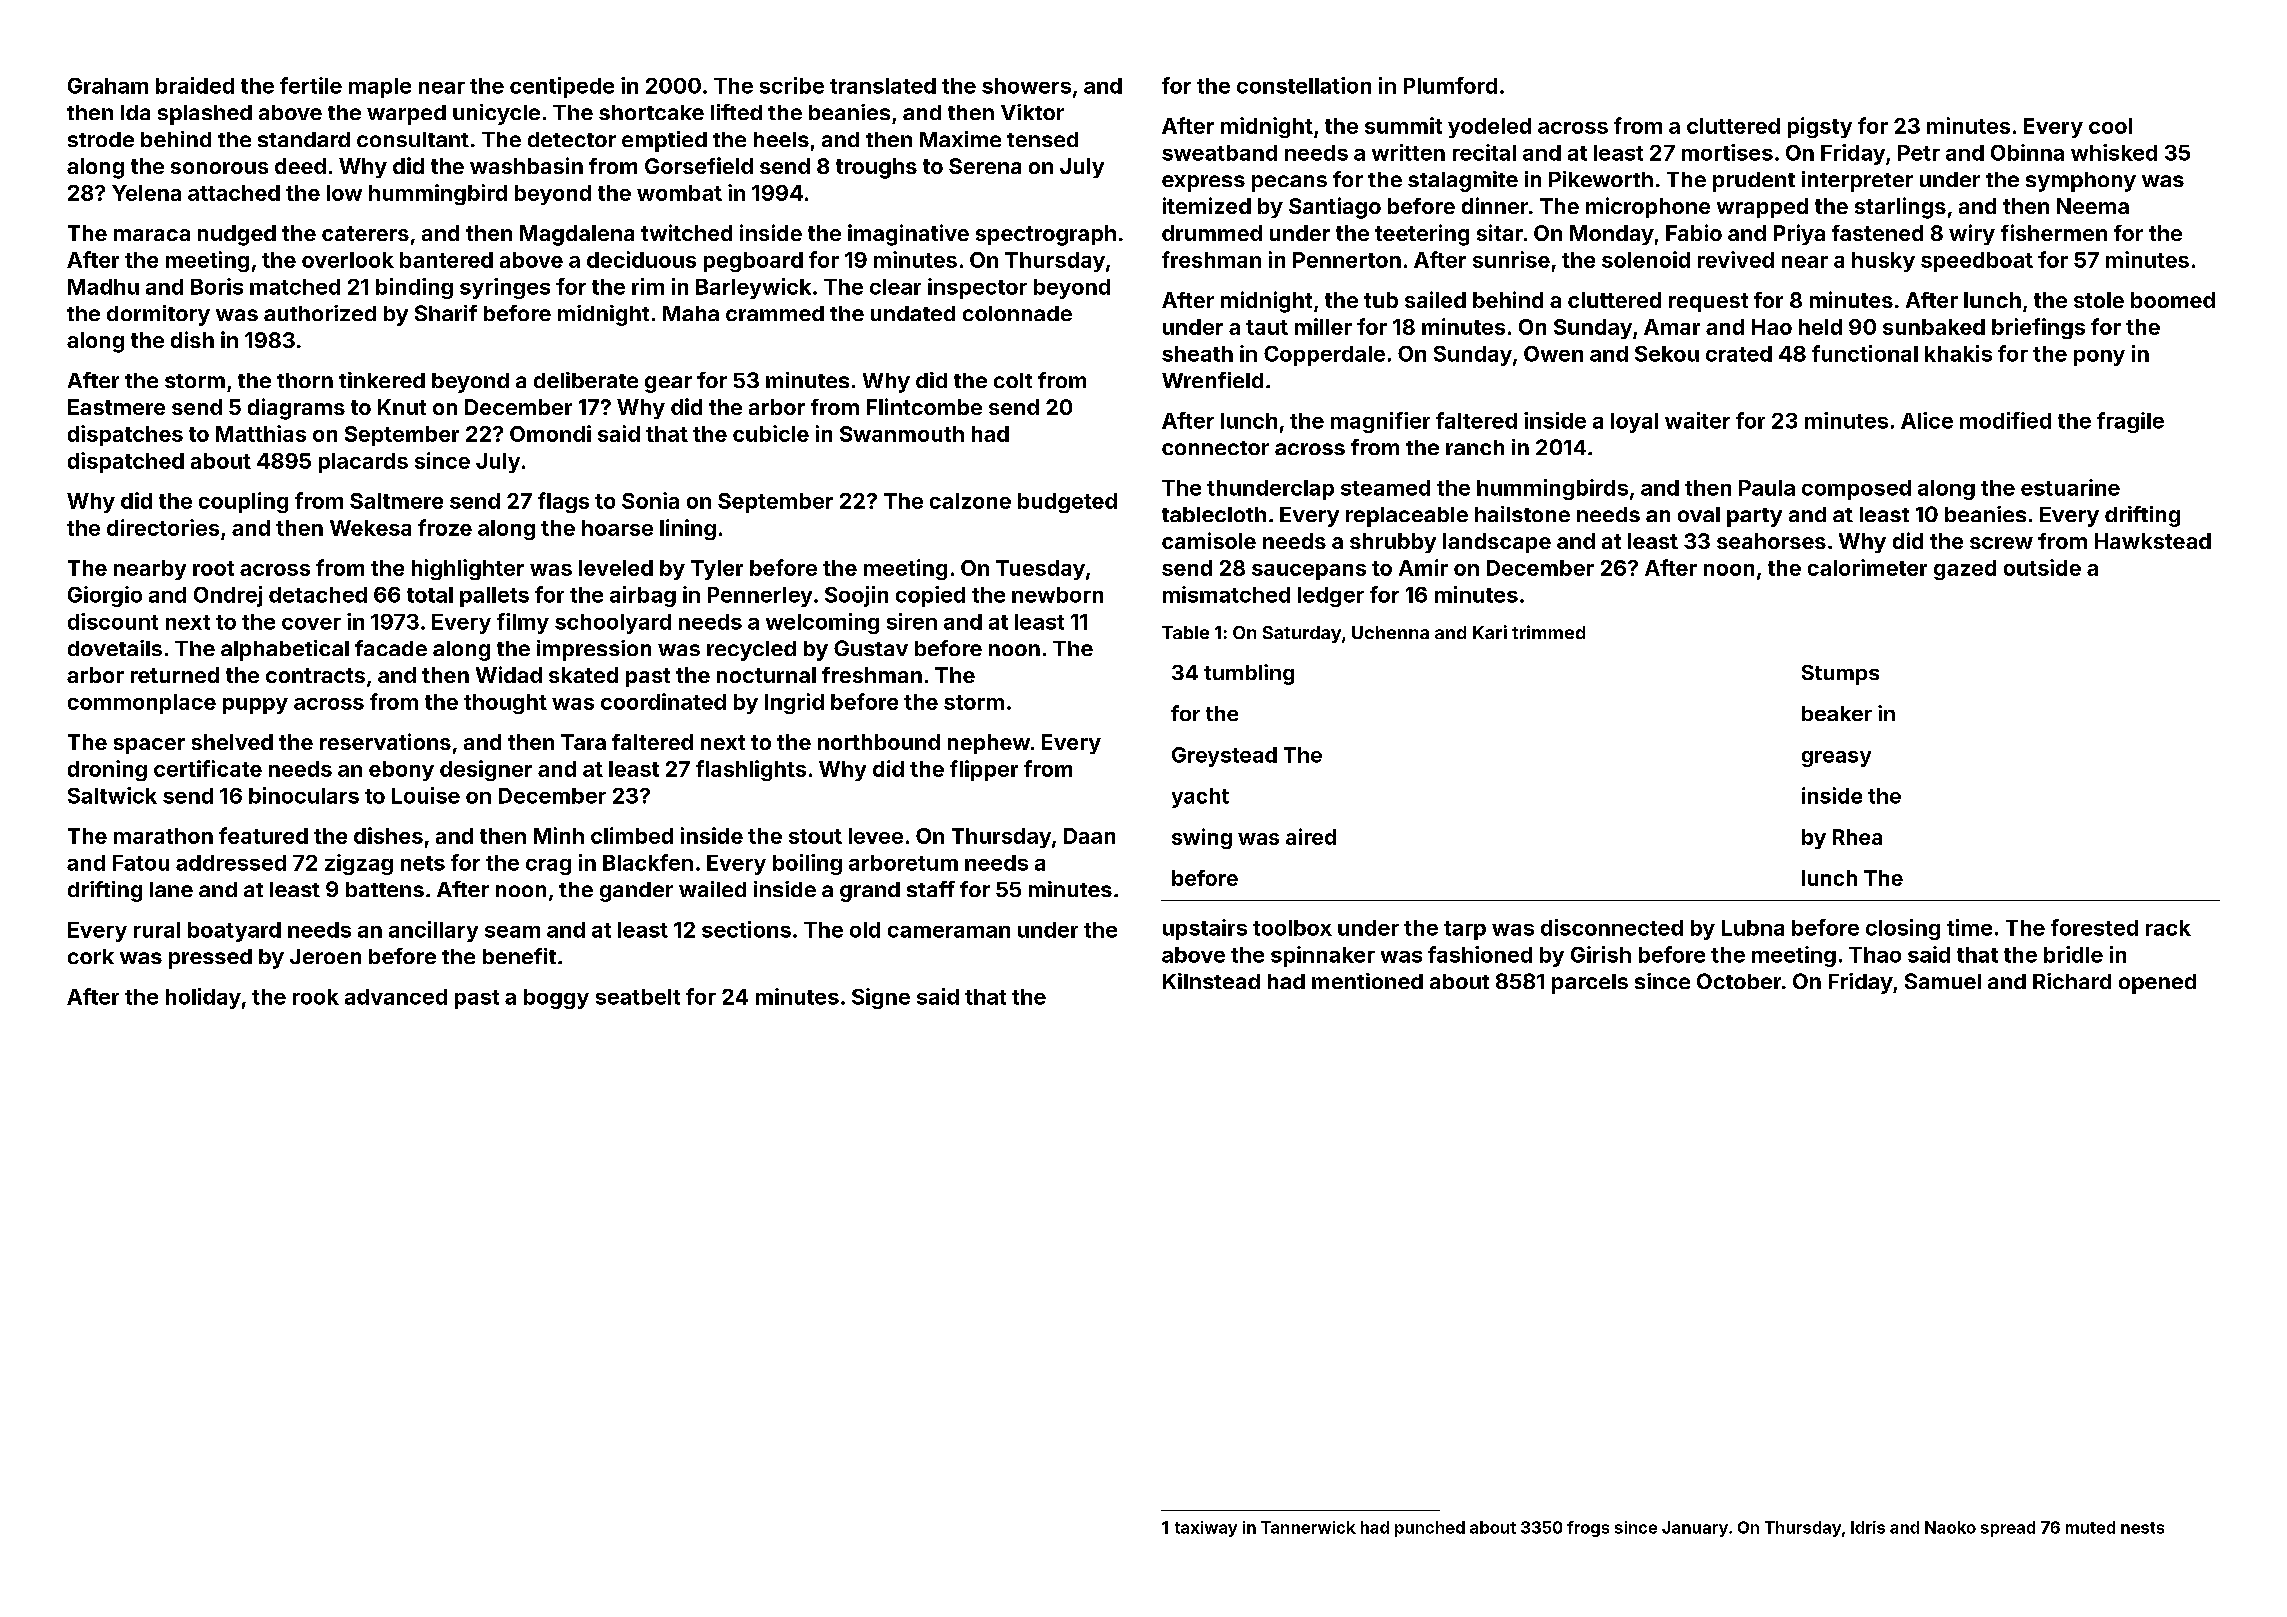 The width and height of the screenshot is (2287, 1617). I want to click on Uchenna, so click(1390, 632).
